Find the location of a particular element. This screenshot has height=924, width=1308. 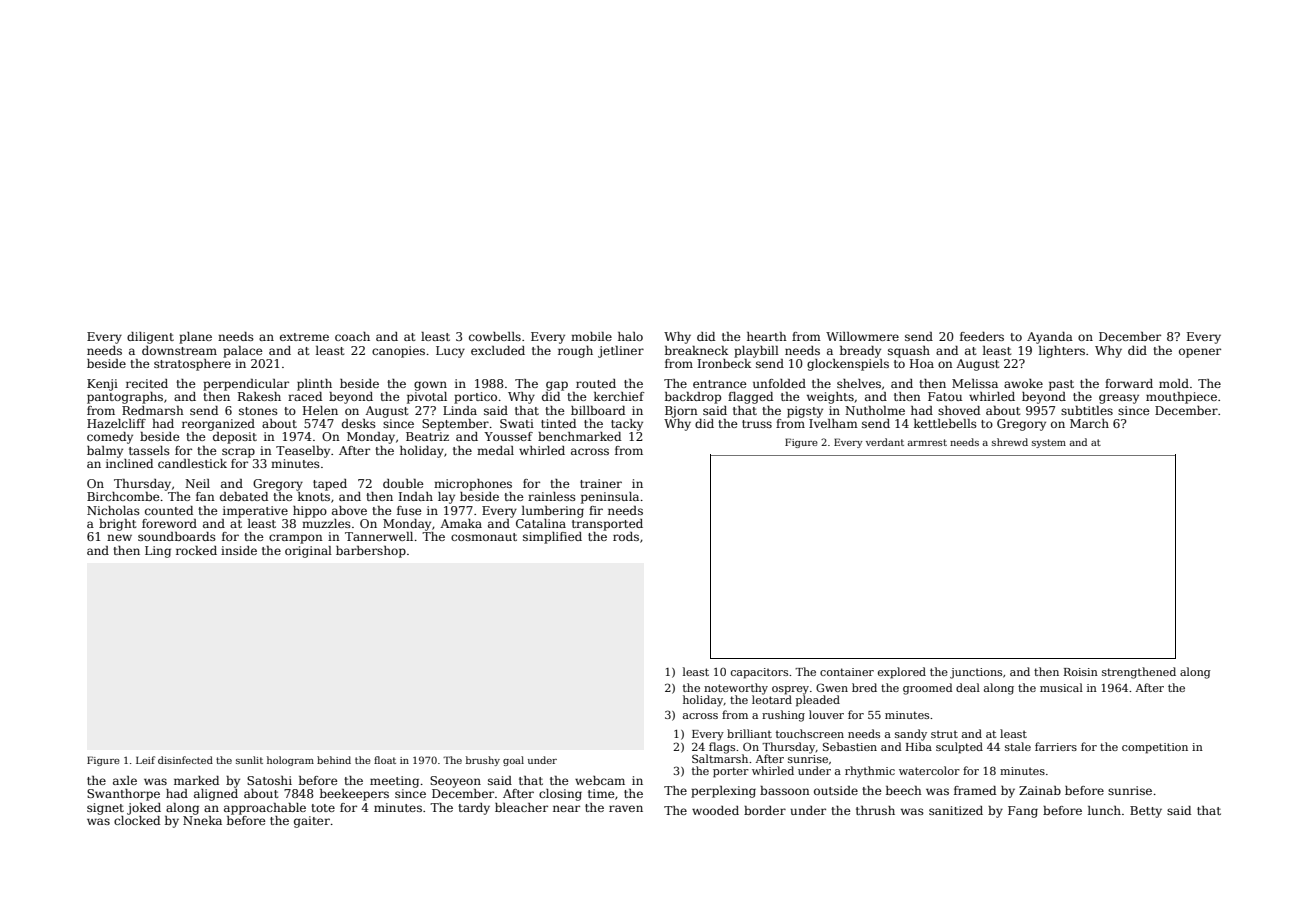

sunlit is located at coordinates (249, 760).
